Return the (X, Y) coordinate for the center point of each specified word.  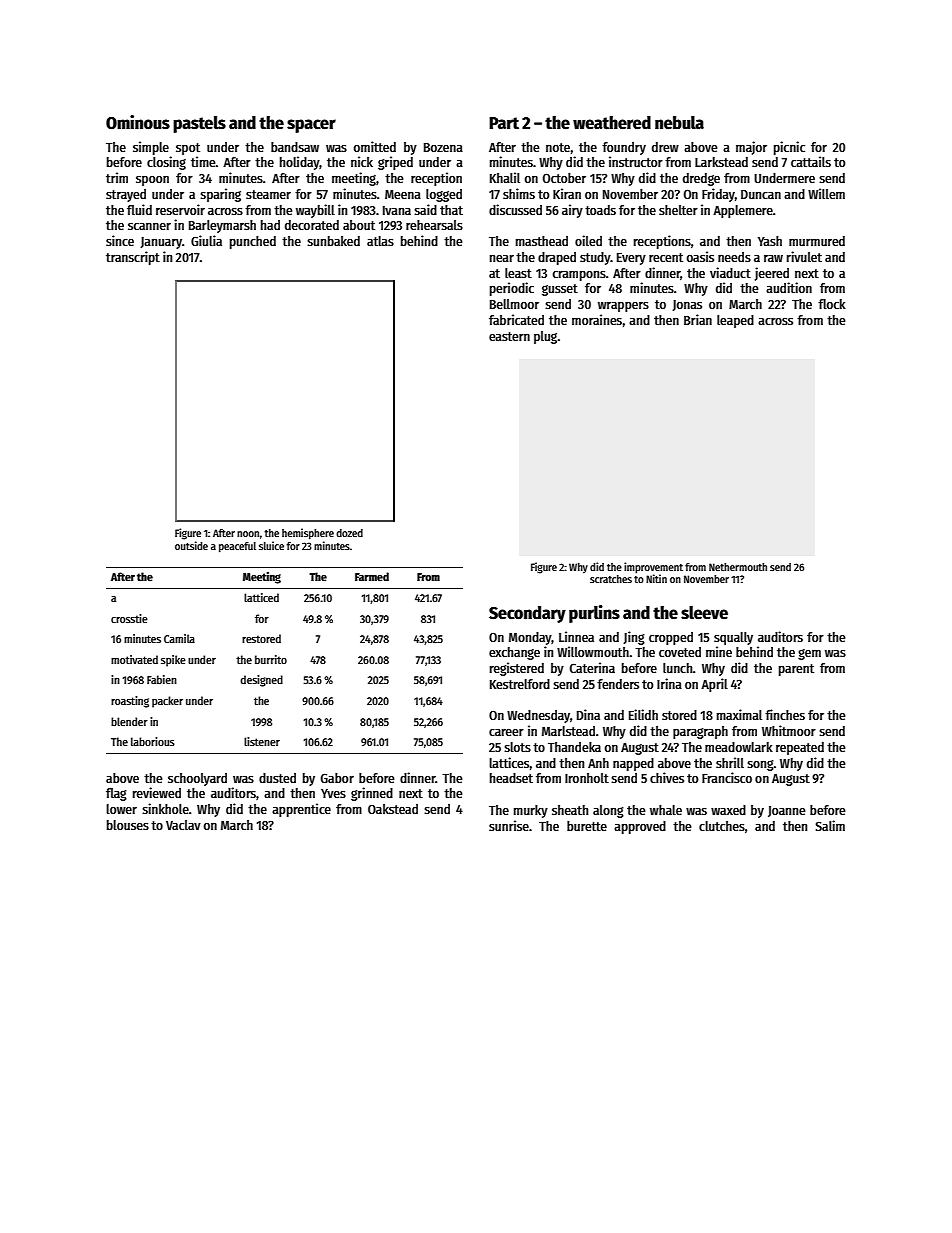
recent (666, 257)
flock (832, 304)
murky (531, 811)
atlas (380, 241)
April (714, 685)
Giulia (206, 240)
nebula (679, 123)
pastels (199, 124)
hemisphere (308, 534)
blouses (128, 825)
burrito (271, 659)
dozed (349, 533)
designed (261, 681)
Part (504, 123)
